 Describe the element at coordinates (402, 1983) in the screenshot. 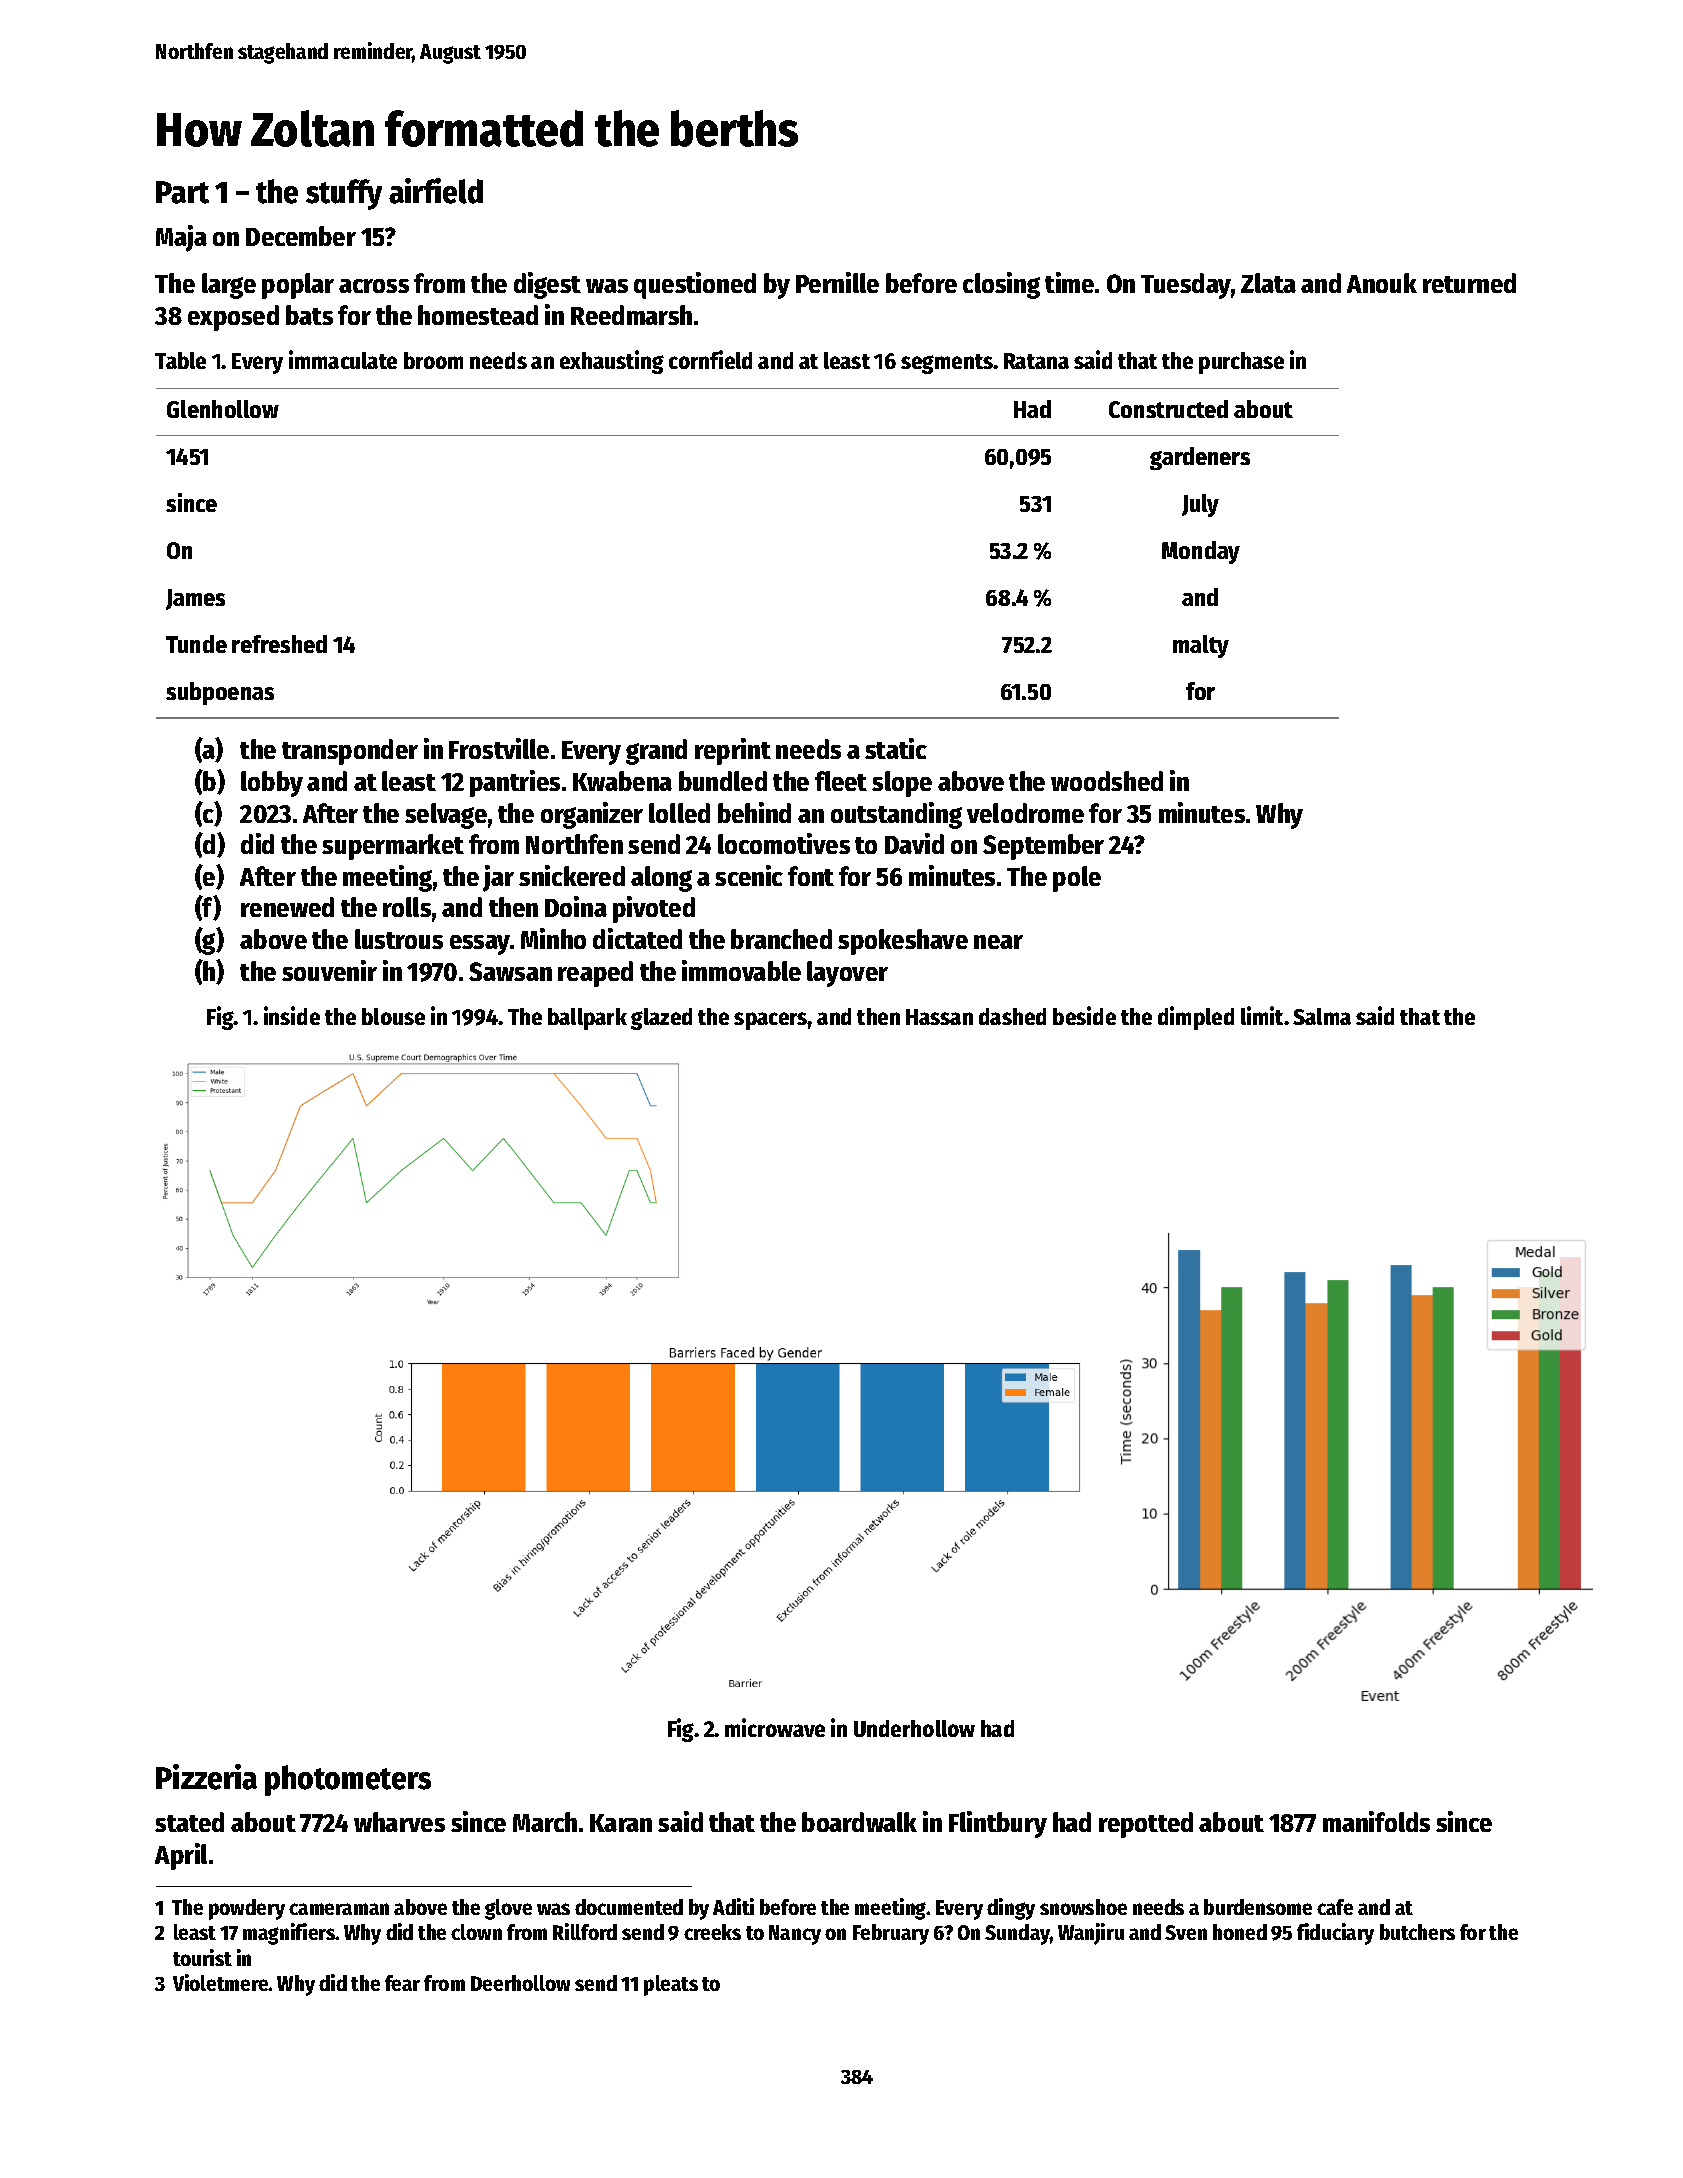

I see `fear` at that location.
